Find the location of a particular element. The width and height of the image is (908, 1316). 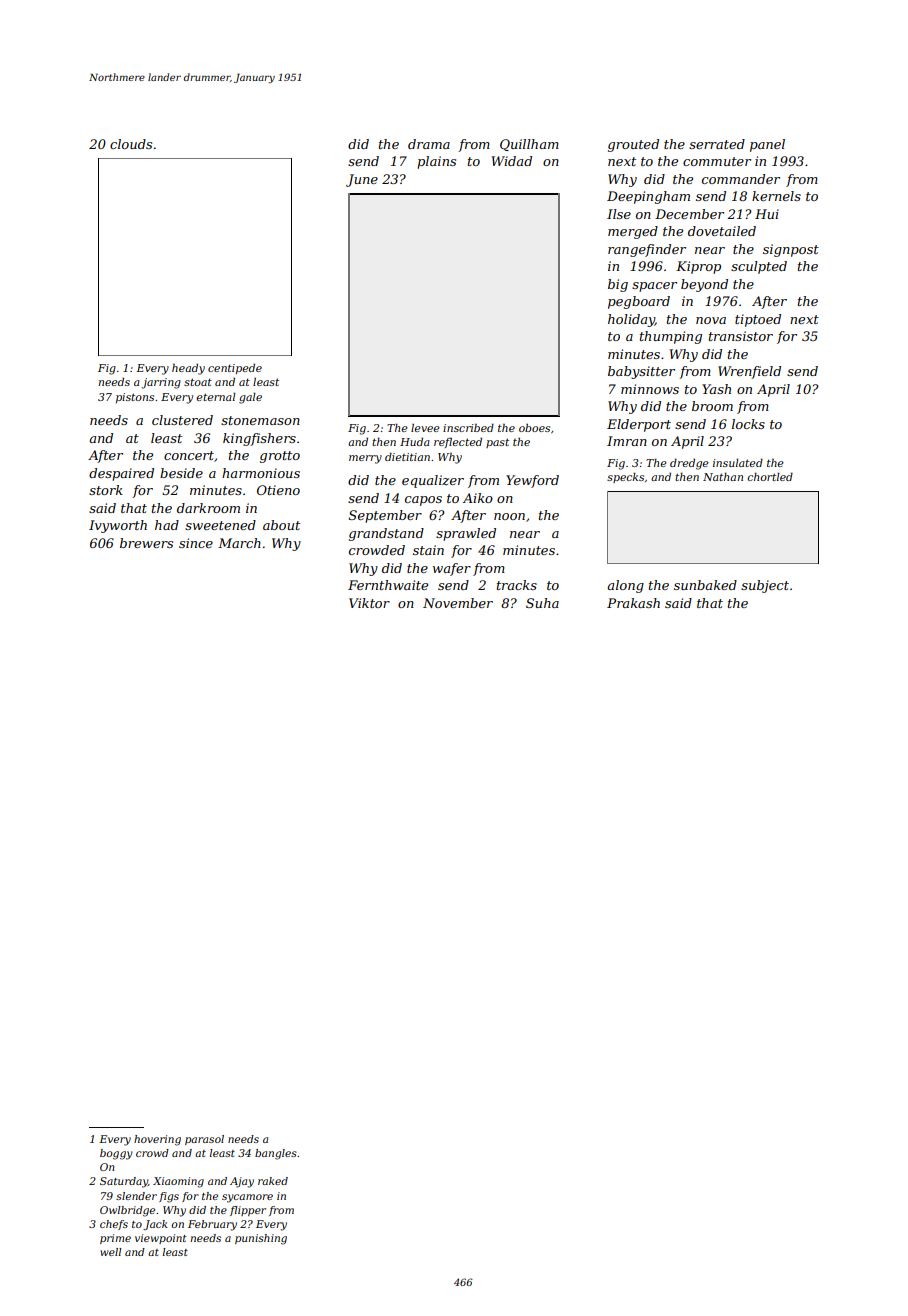

Deepingham is located at coordinates (648, 197).
